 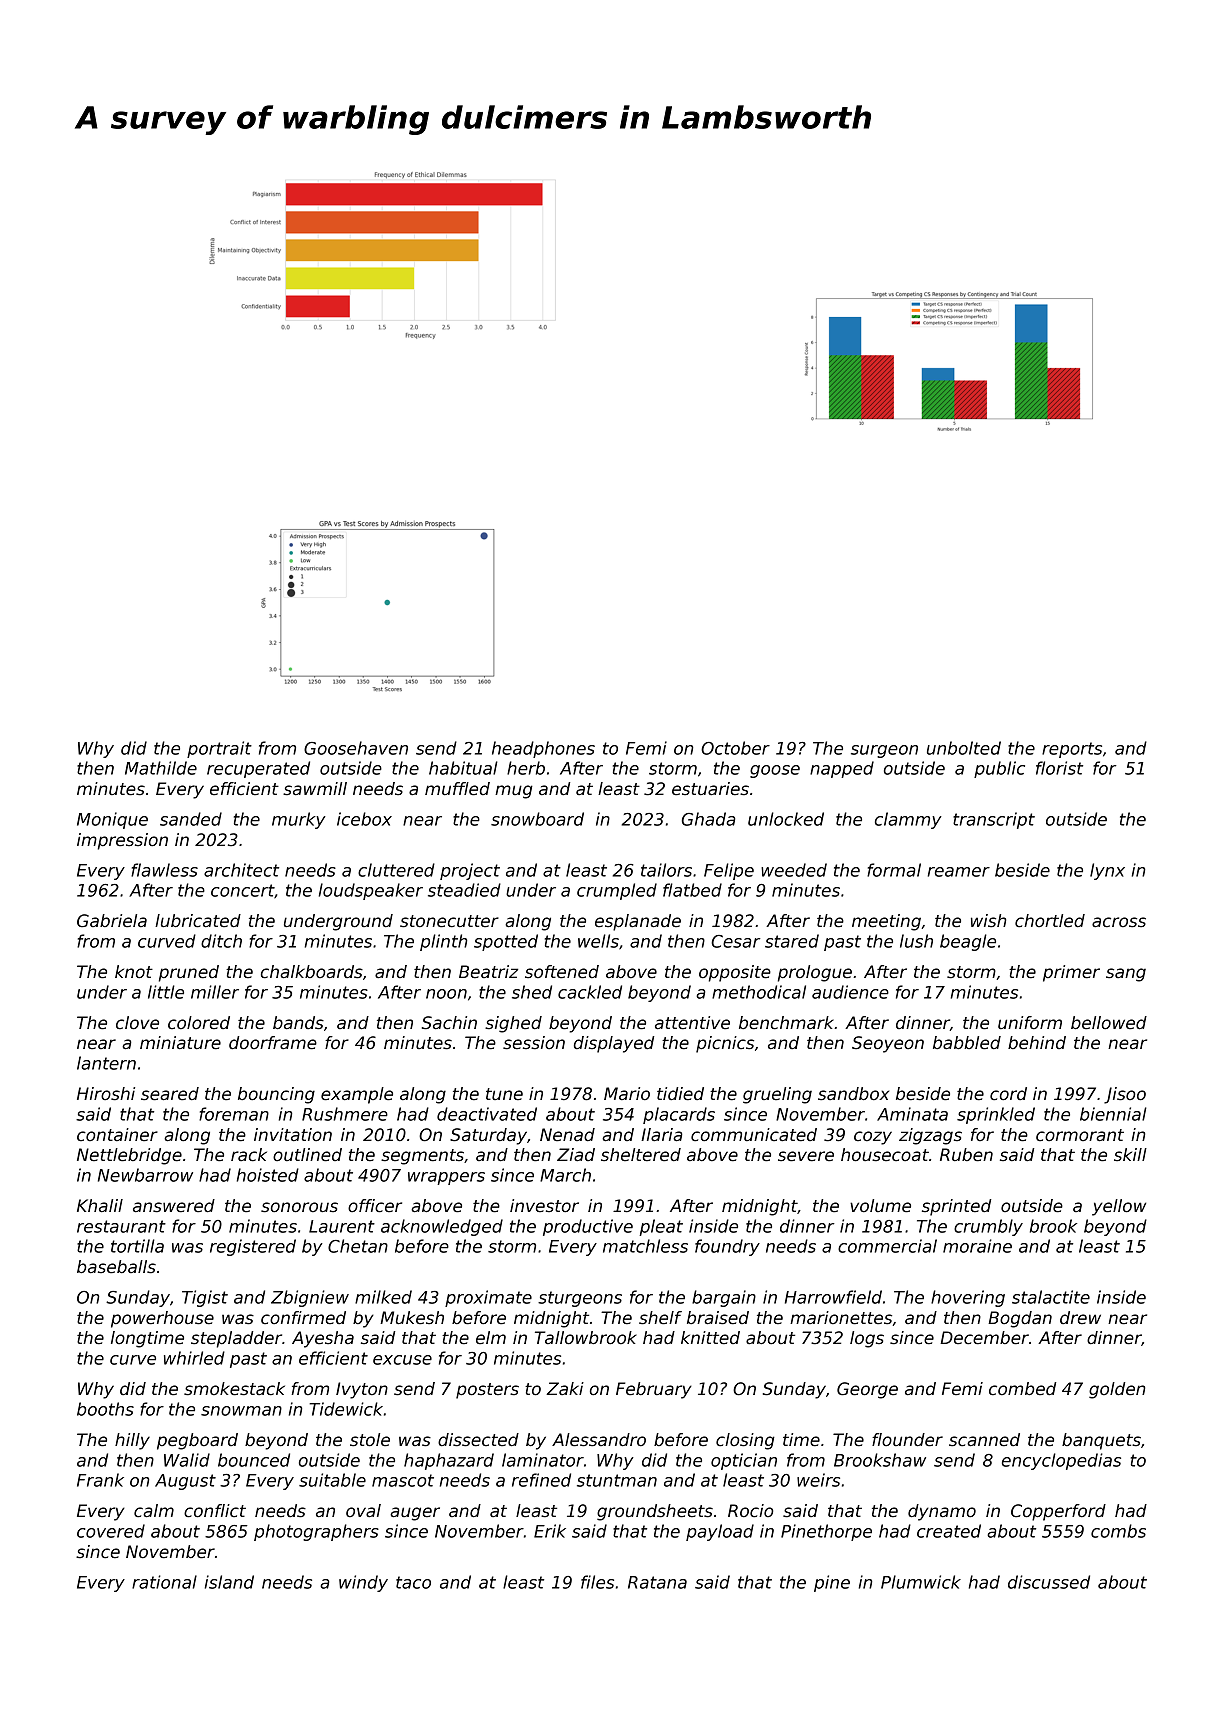 What do you see at coordinates (234, 1114) in the page?
I see `foreman` at bounding box center [234, 1114].
